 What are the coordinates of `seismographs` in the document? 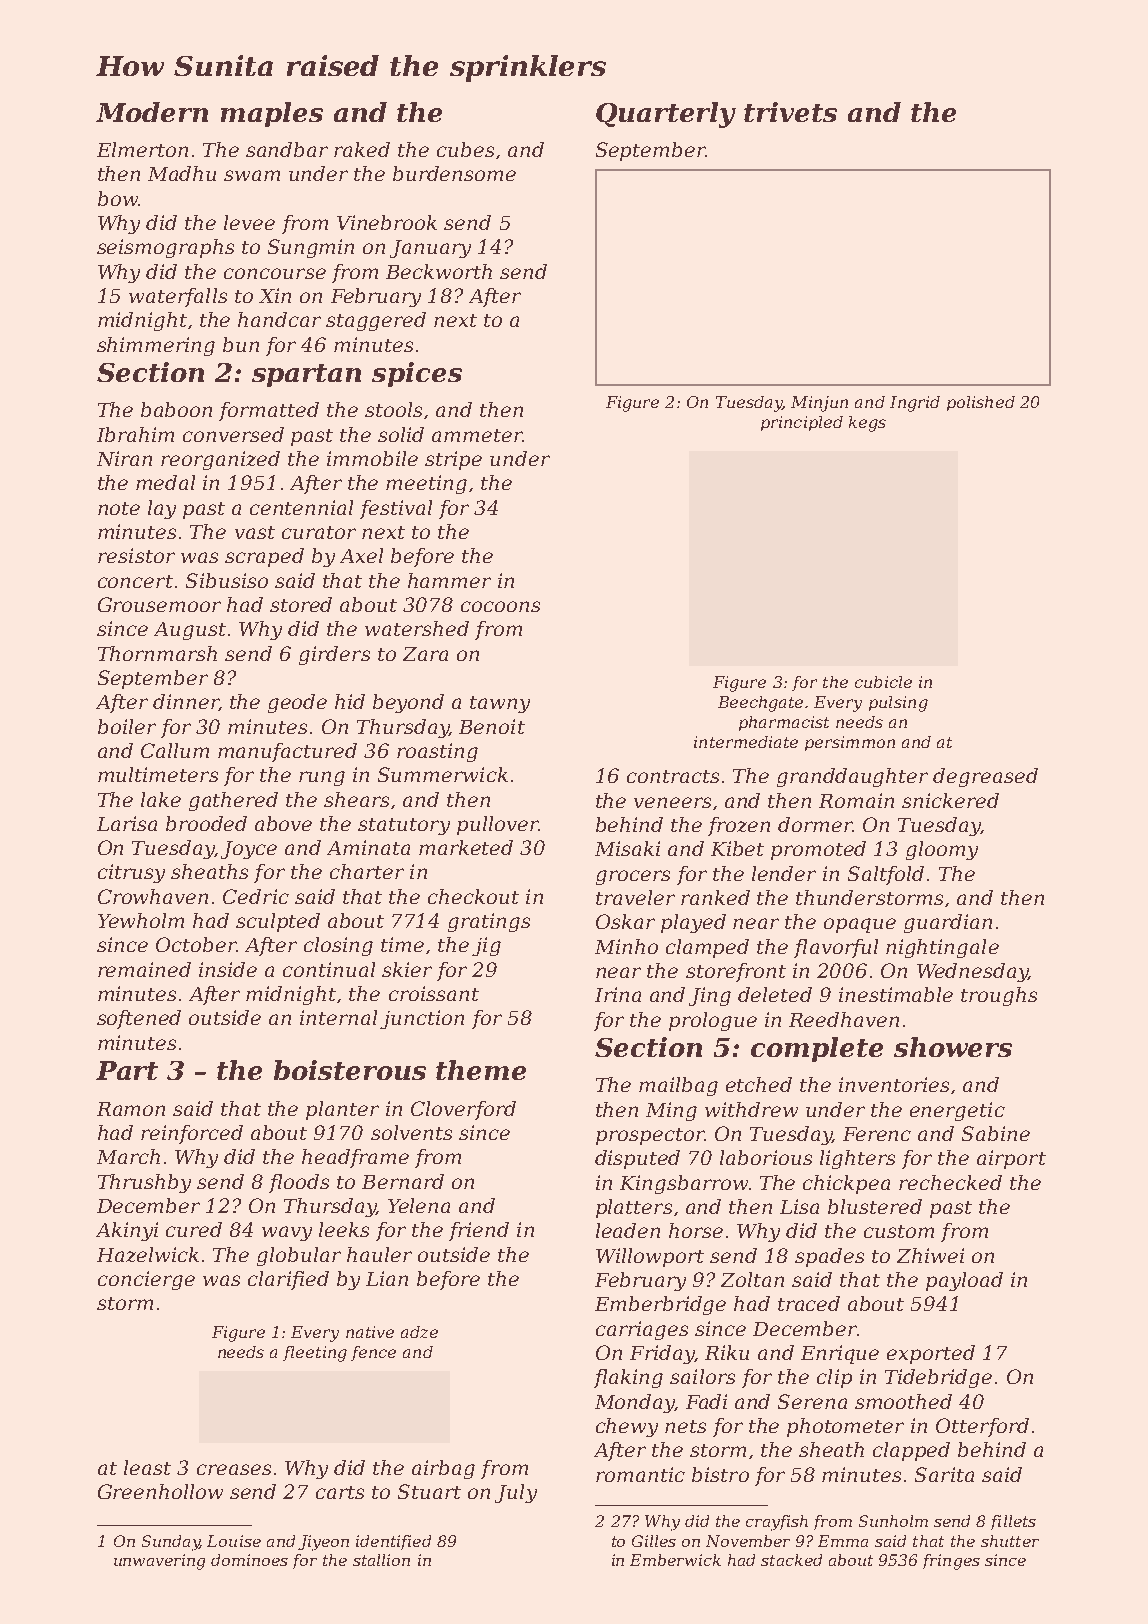 It's located at (165, 248).
